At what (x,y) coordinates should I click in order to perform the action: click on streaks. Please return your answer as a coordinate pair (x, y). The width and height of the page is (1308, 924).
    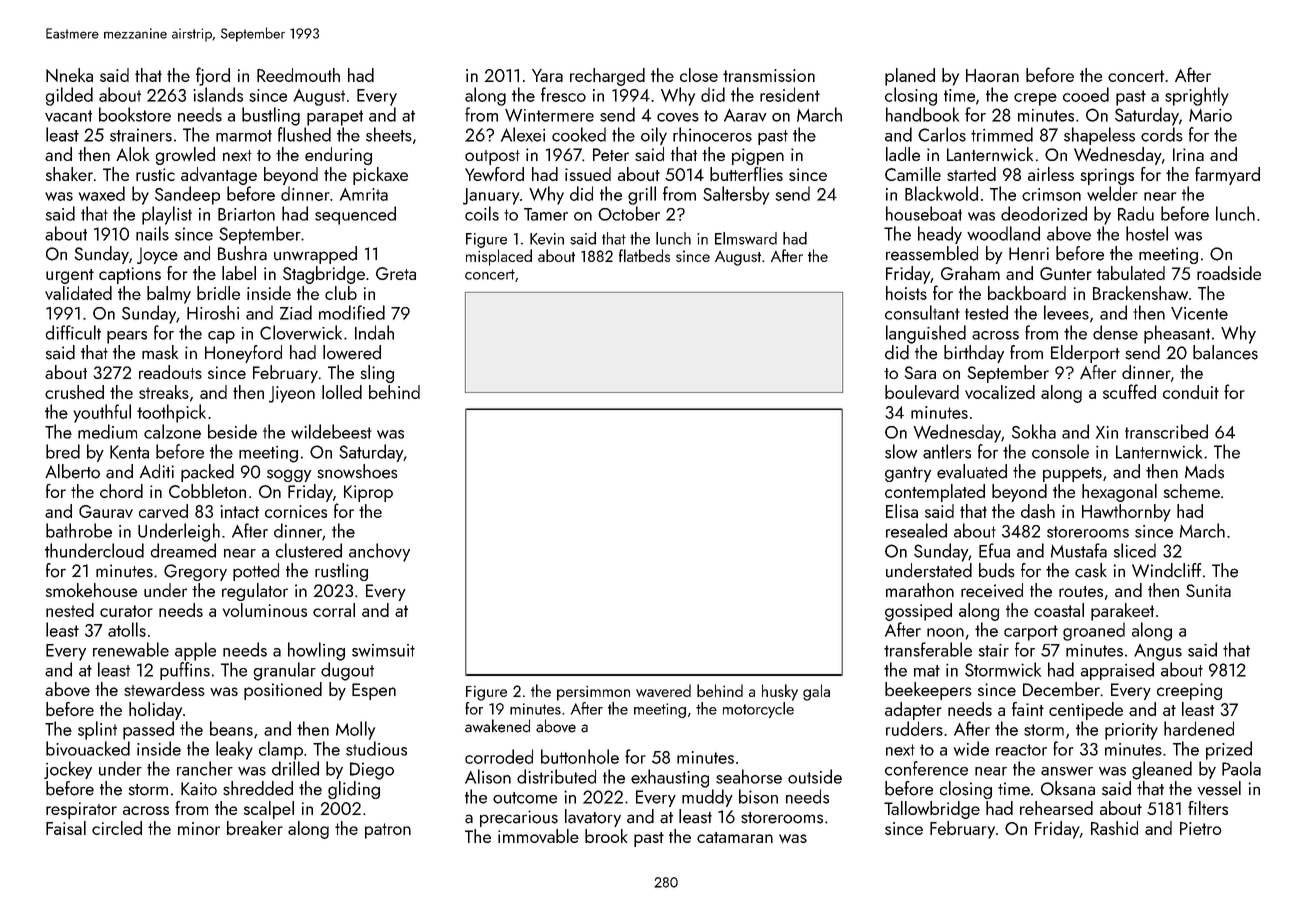
    Looking at the image, I should click on (164, 392).
